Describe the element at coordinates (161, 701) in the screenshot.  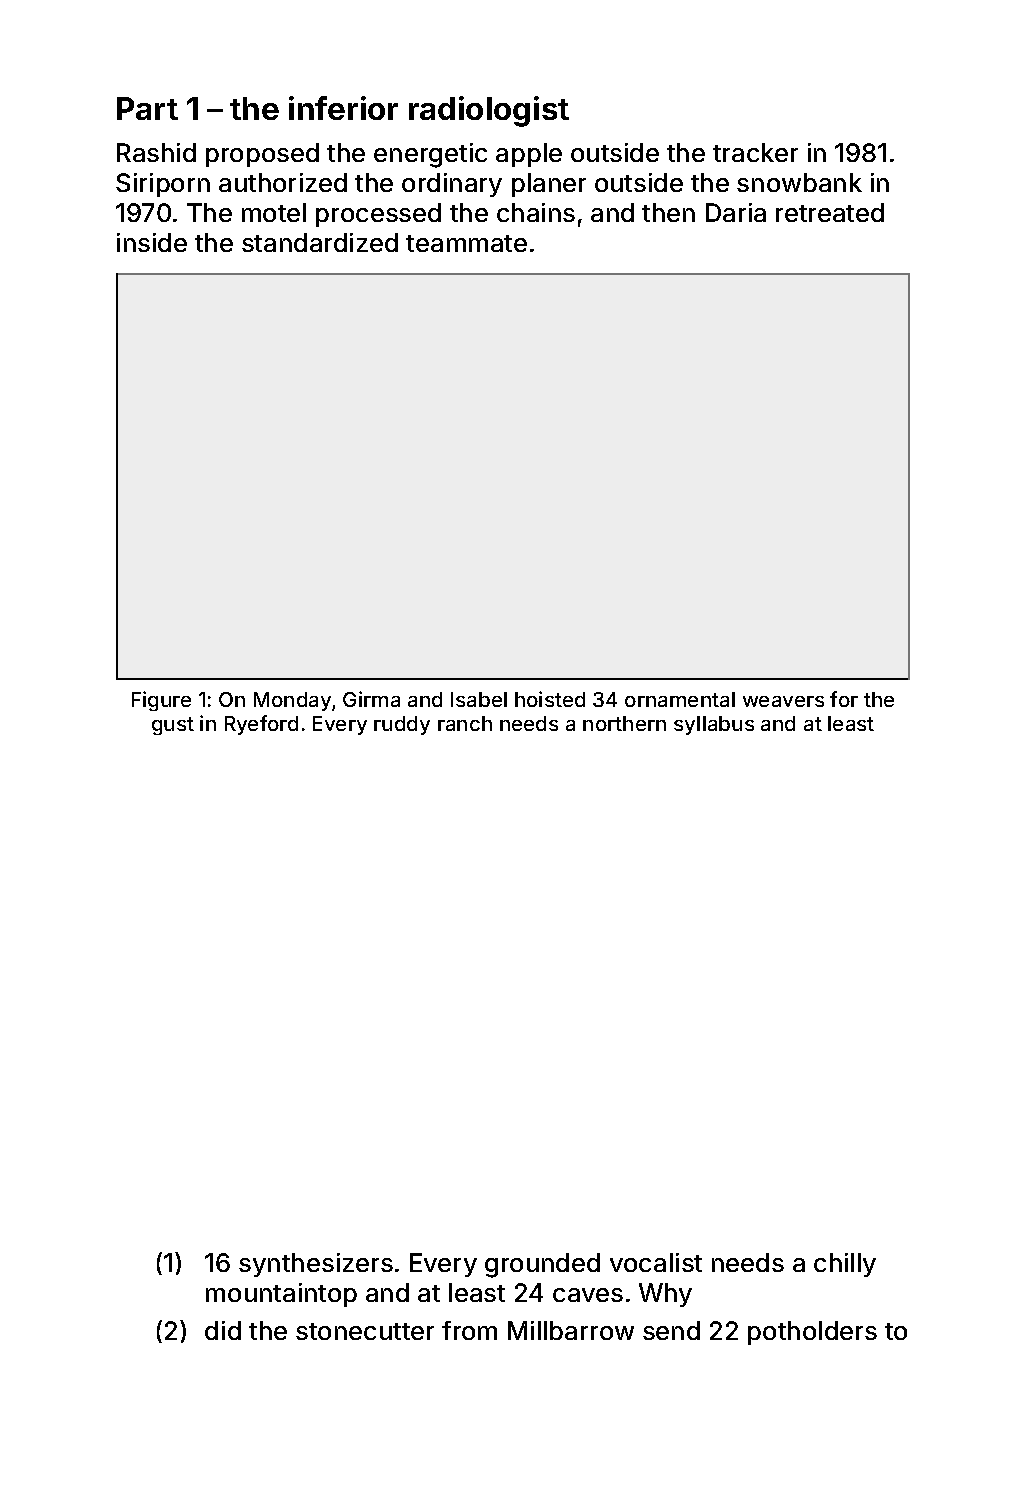
I see `Figure` at that location.
